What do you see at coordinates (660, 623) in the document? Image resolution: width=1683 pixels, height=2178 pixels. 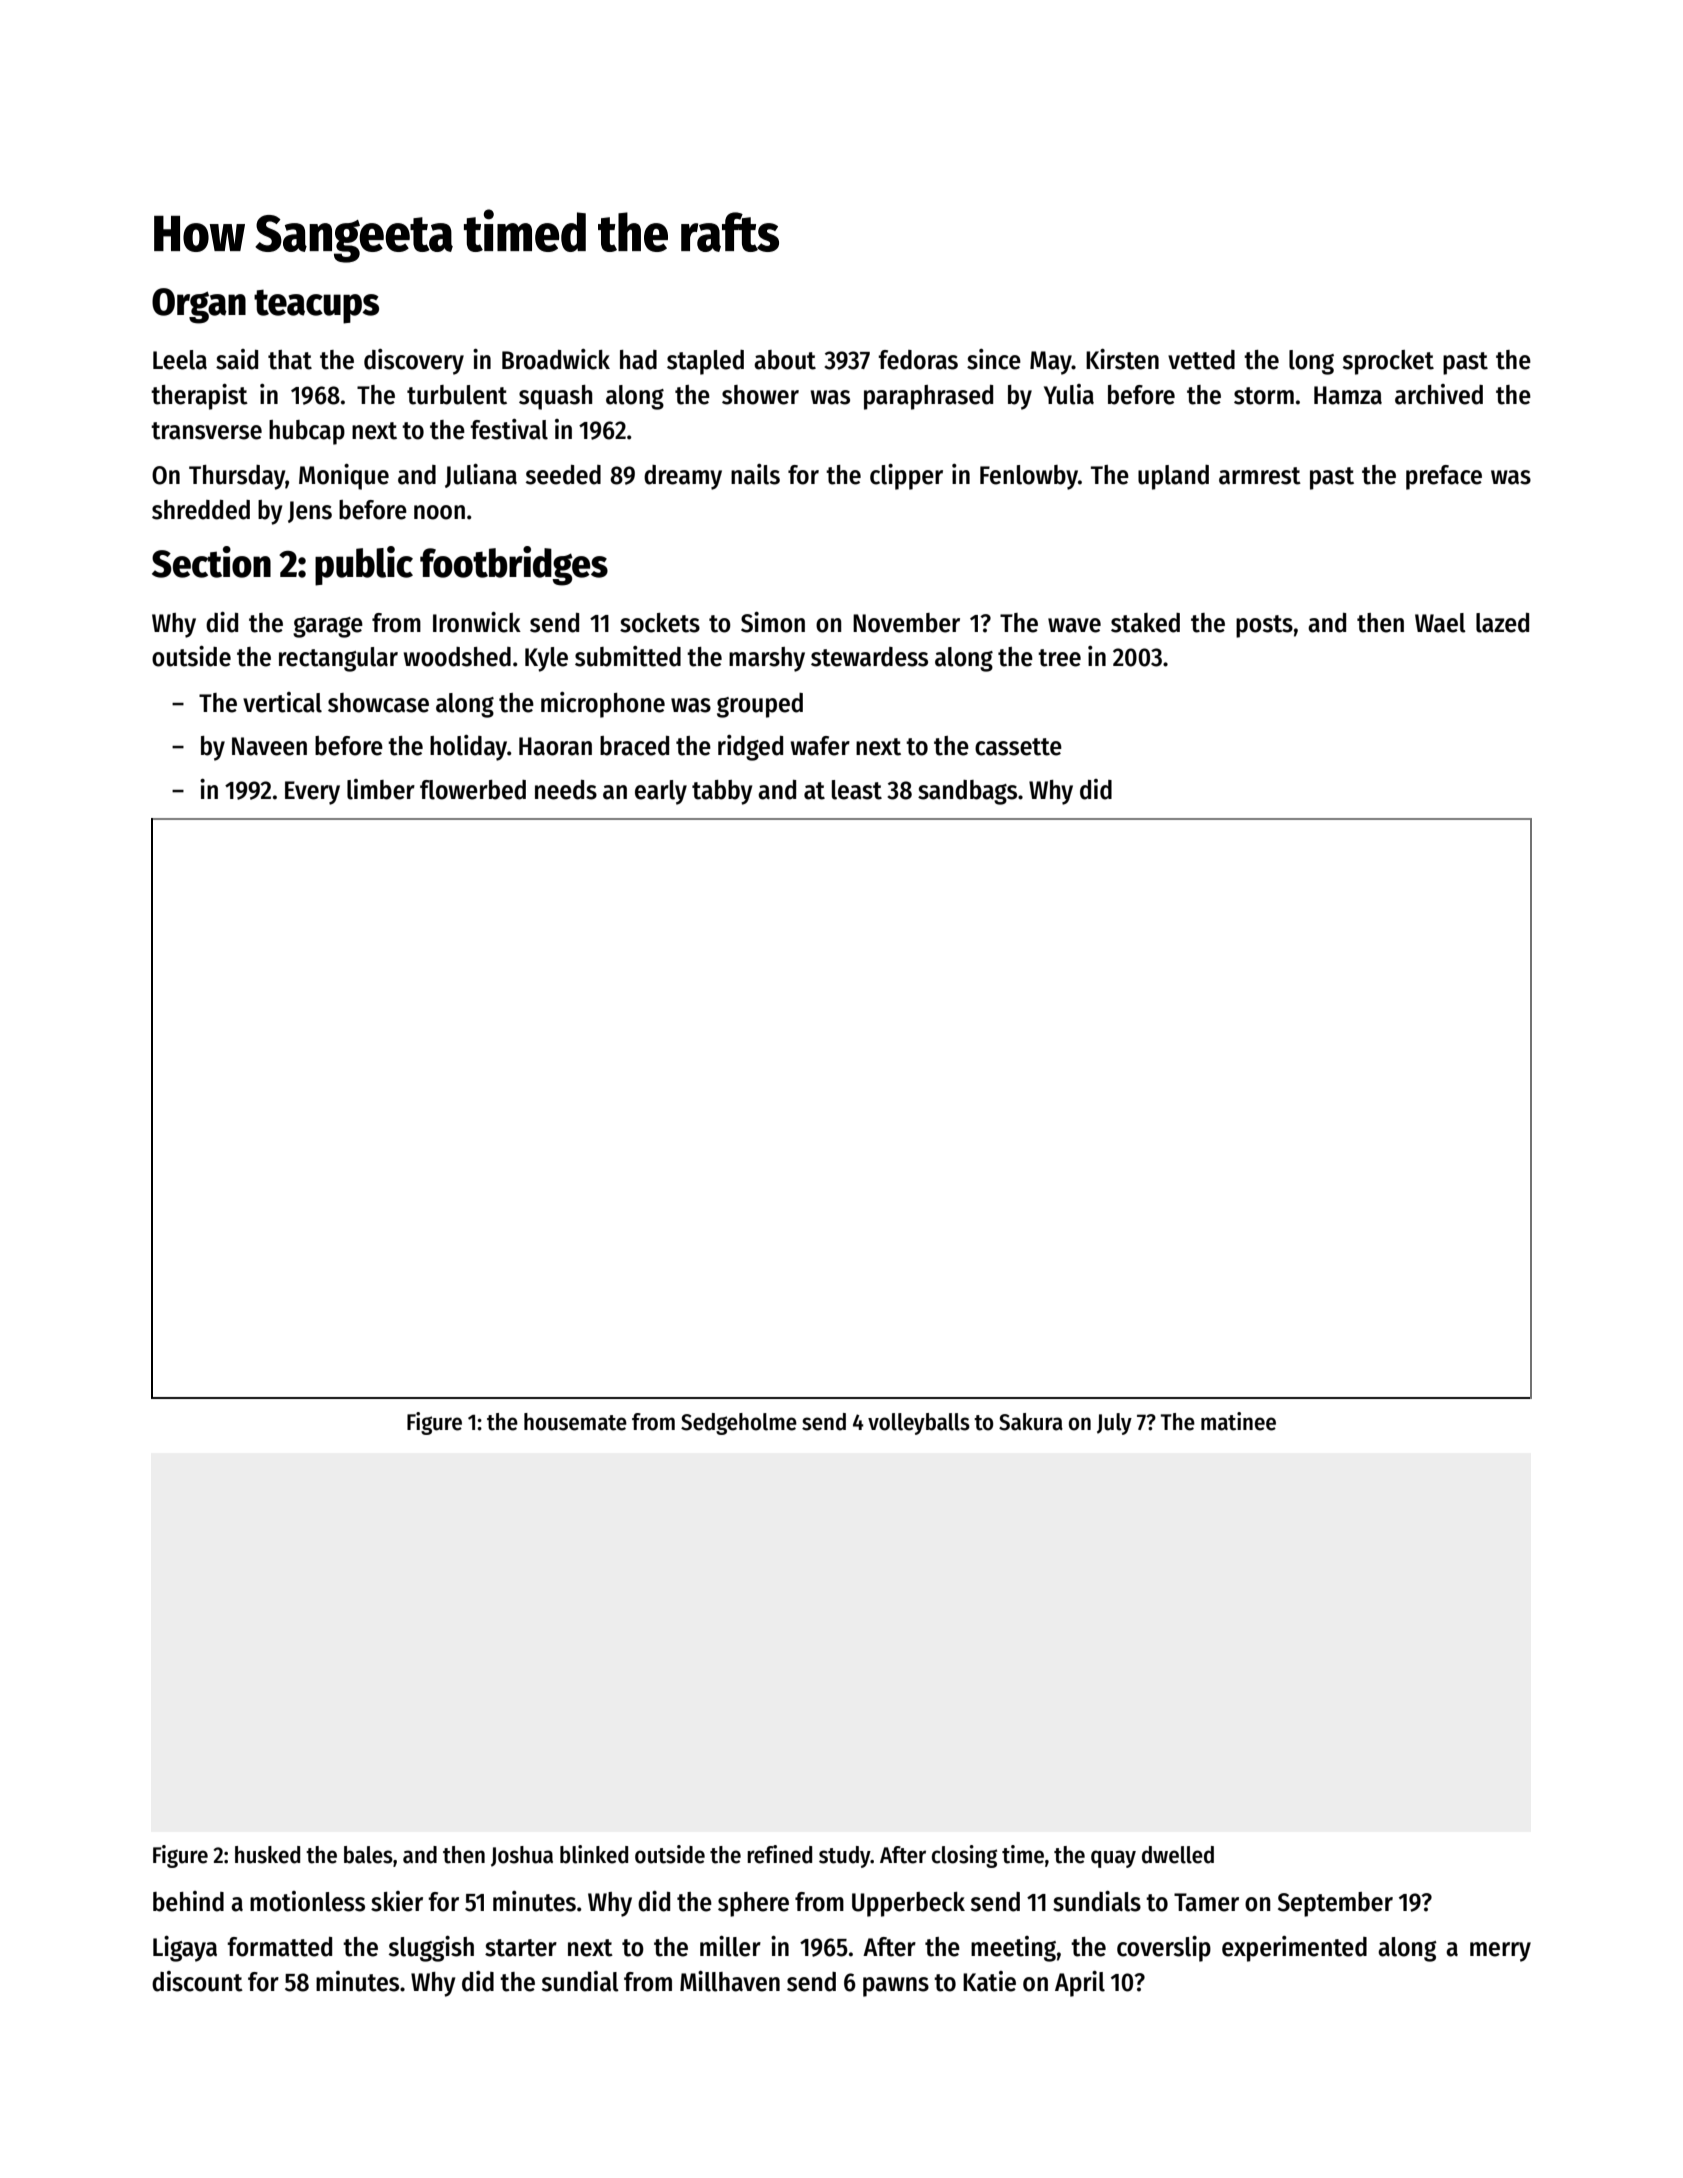 I see `sockets` at bounding box center [660, 623].
